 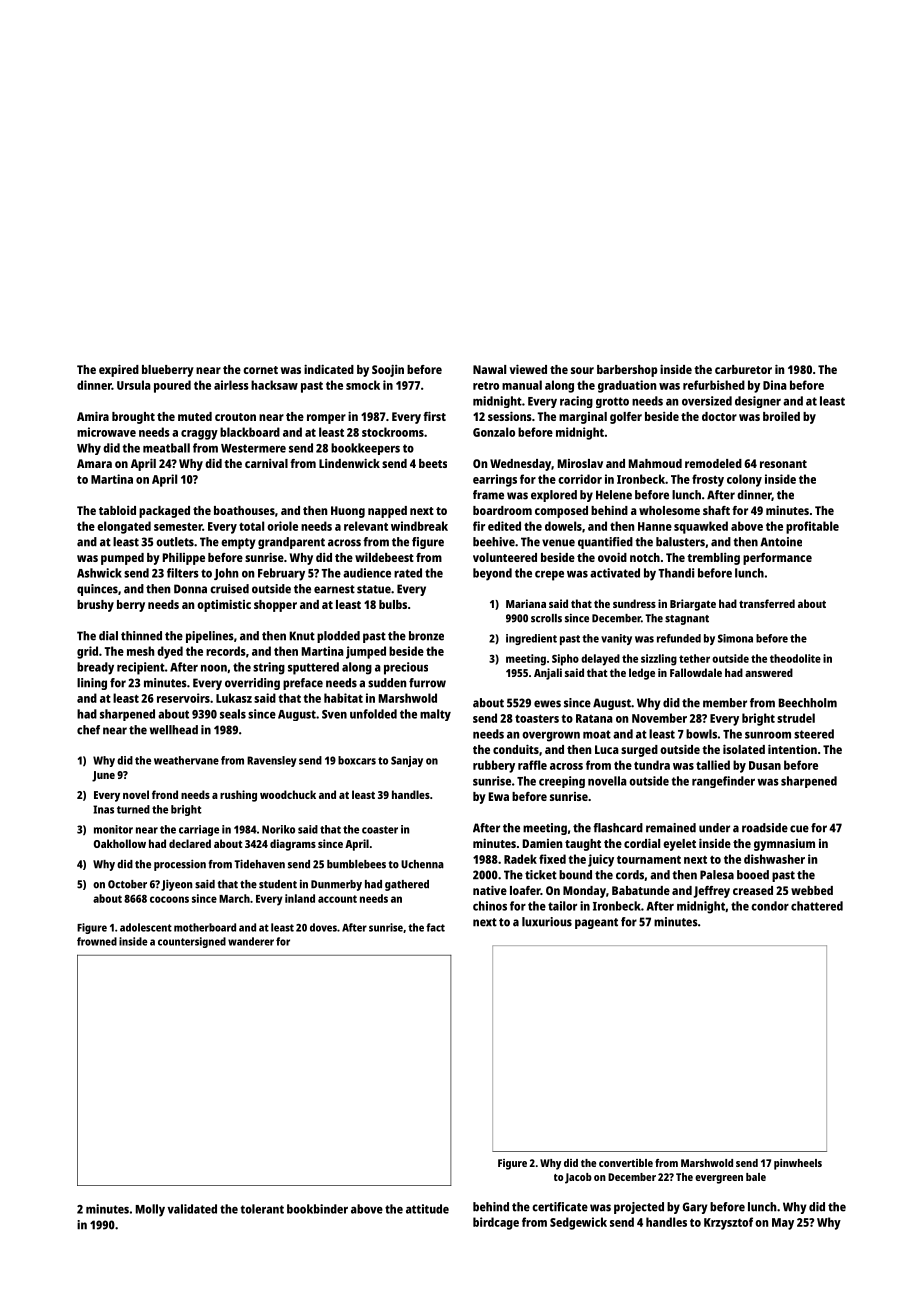 I want to click on Nawal, so click(x=489, y=369).
